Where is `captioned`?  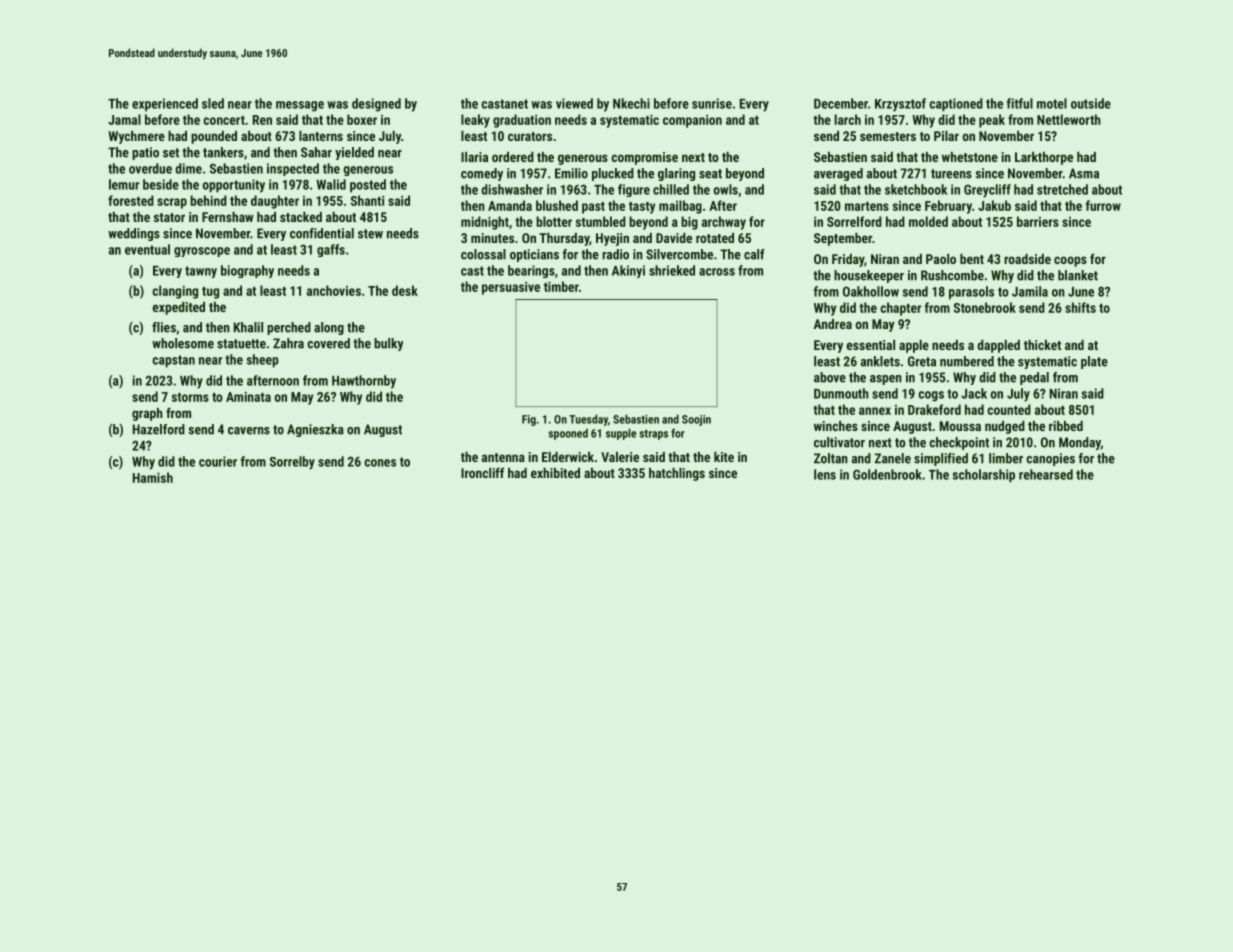
captioned is located at coordinates (956, 105).
